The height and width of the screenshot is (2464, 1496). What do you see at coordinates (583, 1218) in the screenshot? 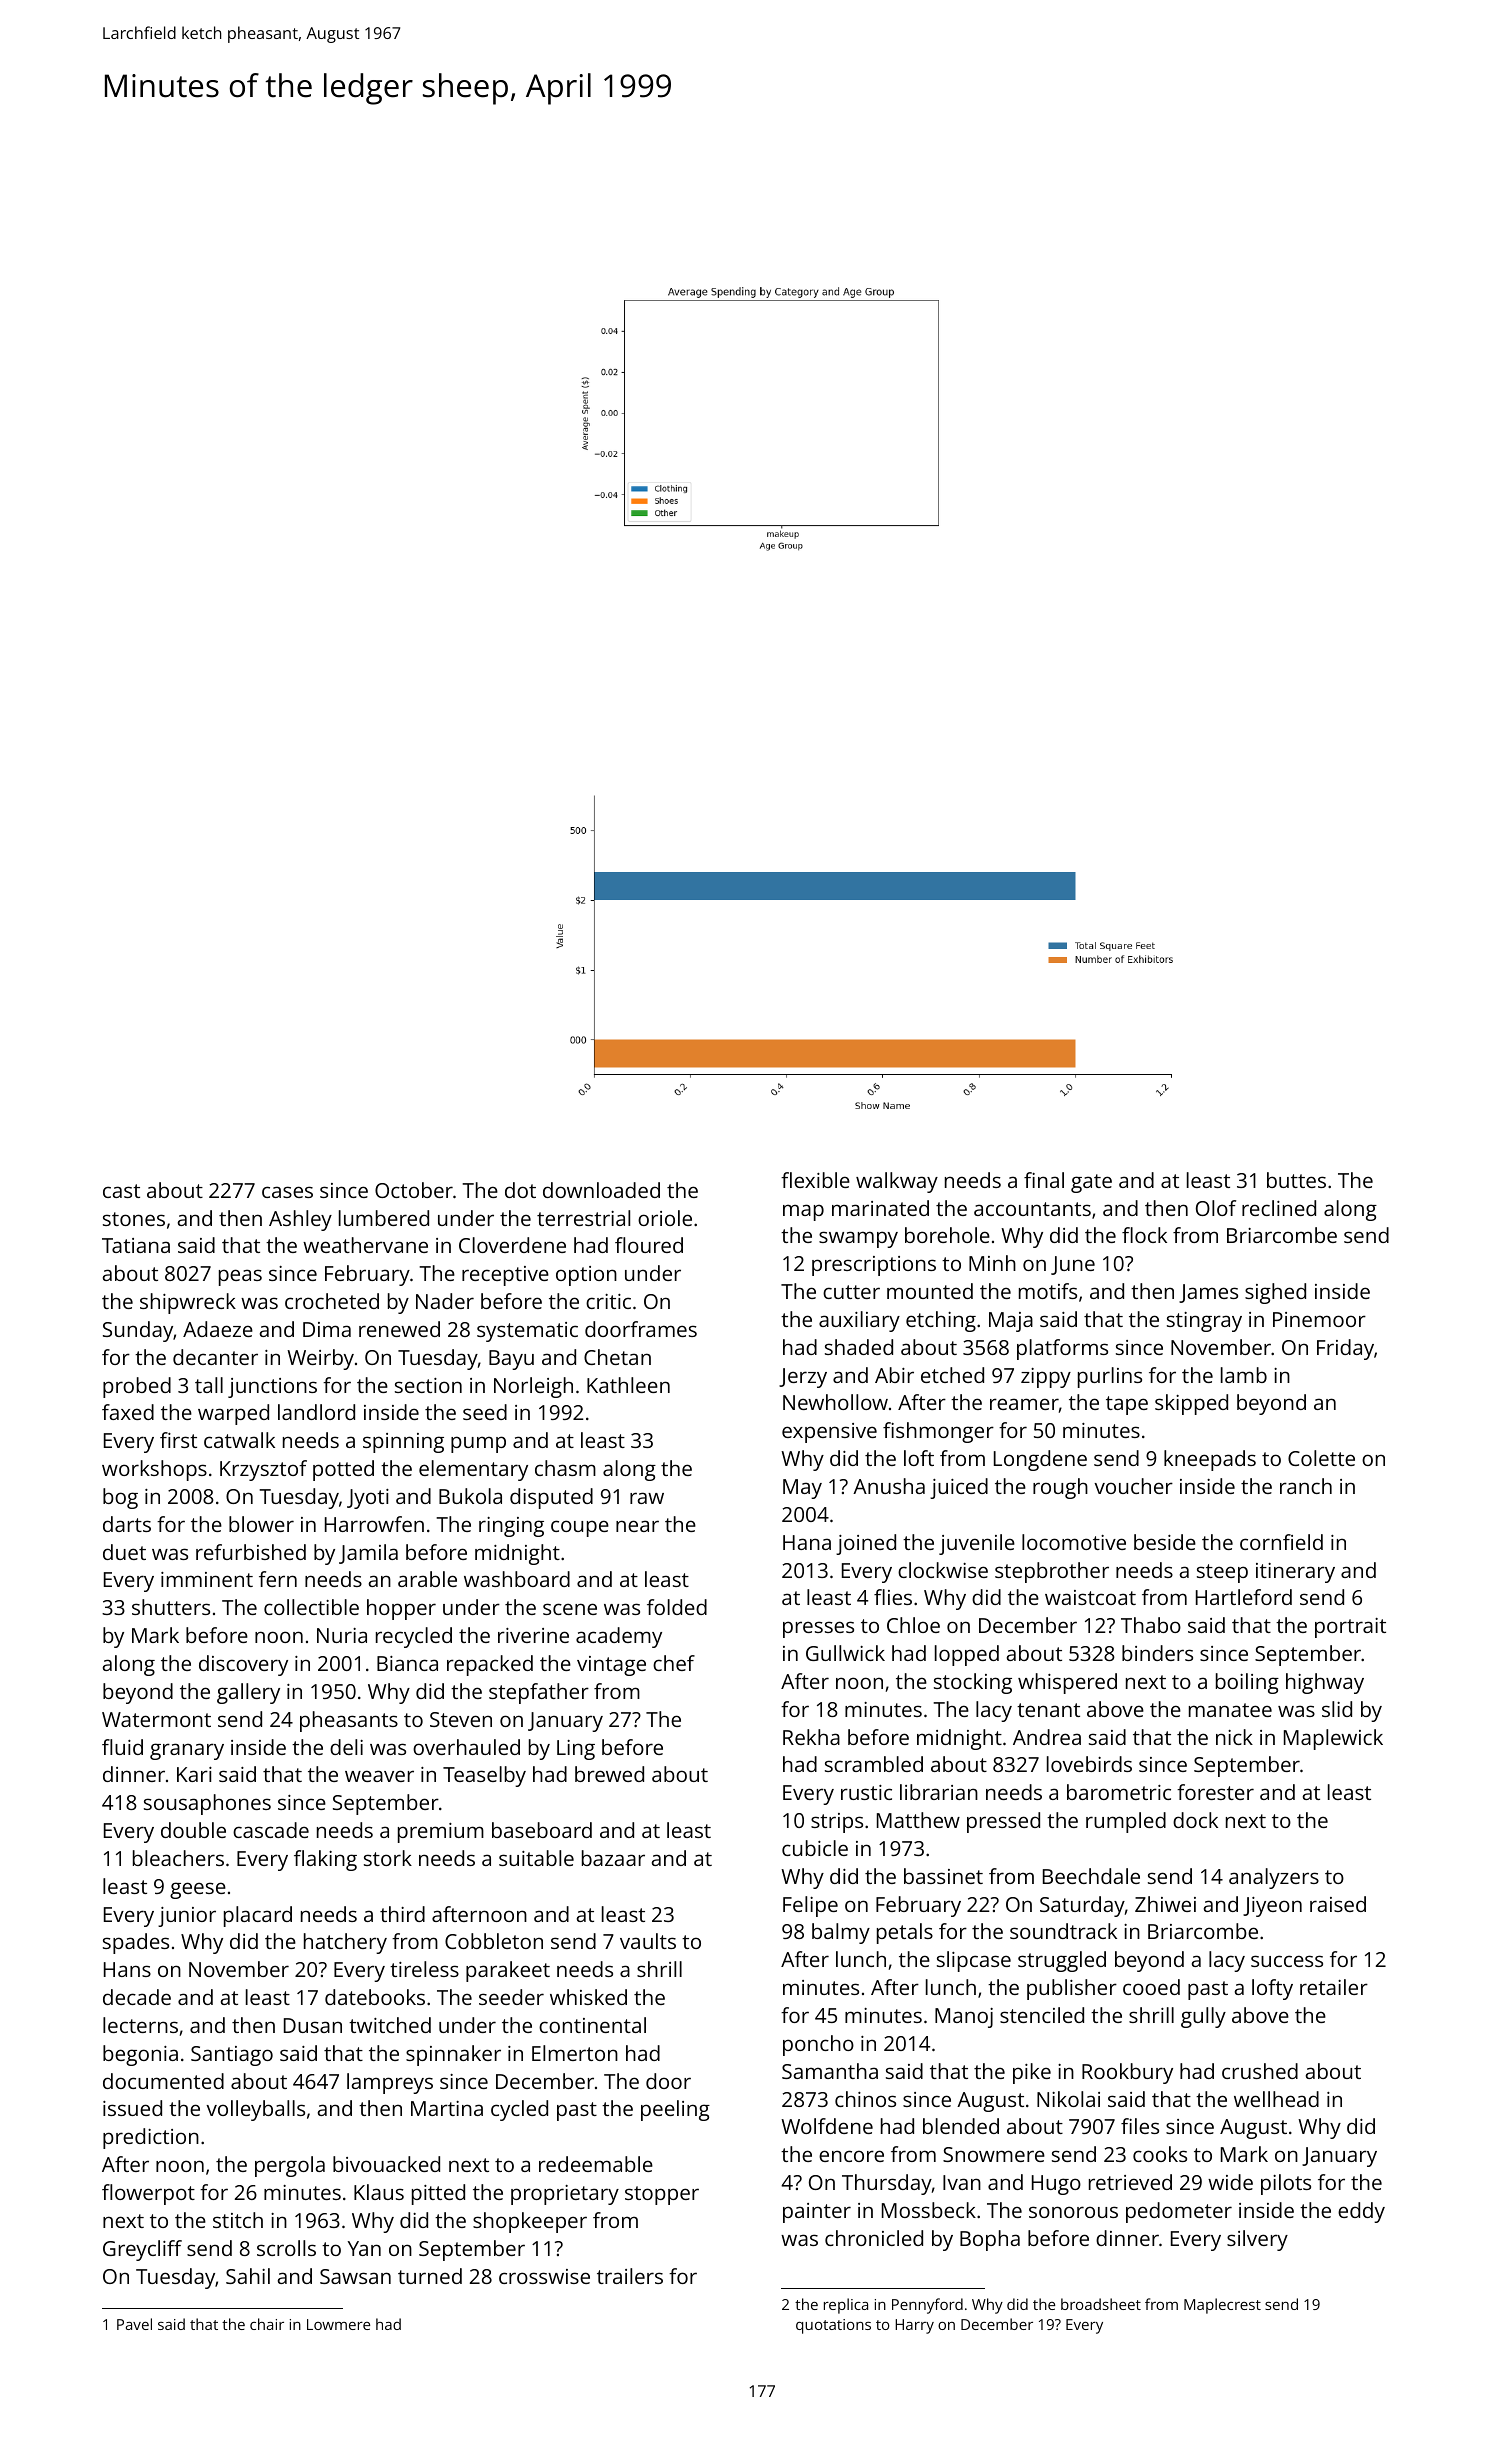
I see `terrestrial` at bounding box center [583, 1218].
